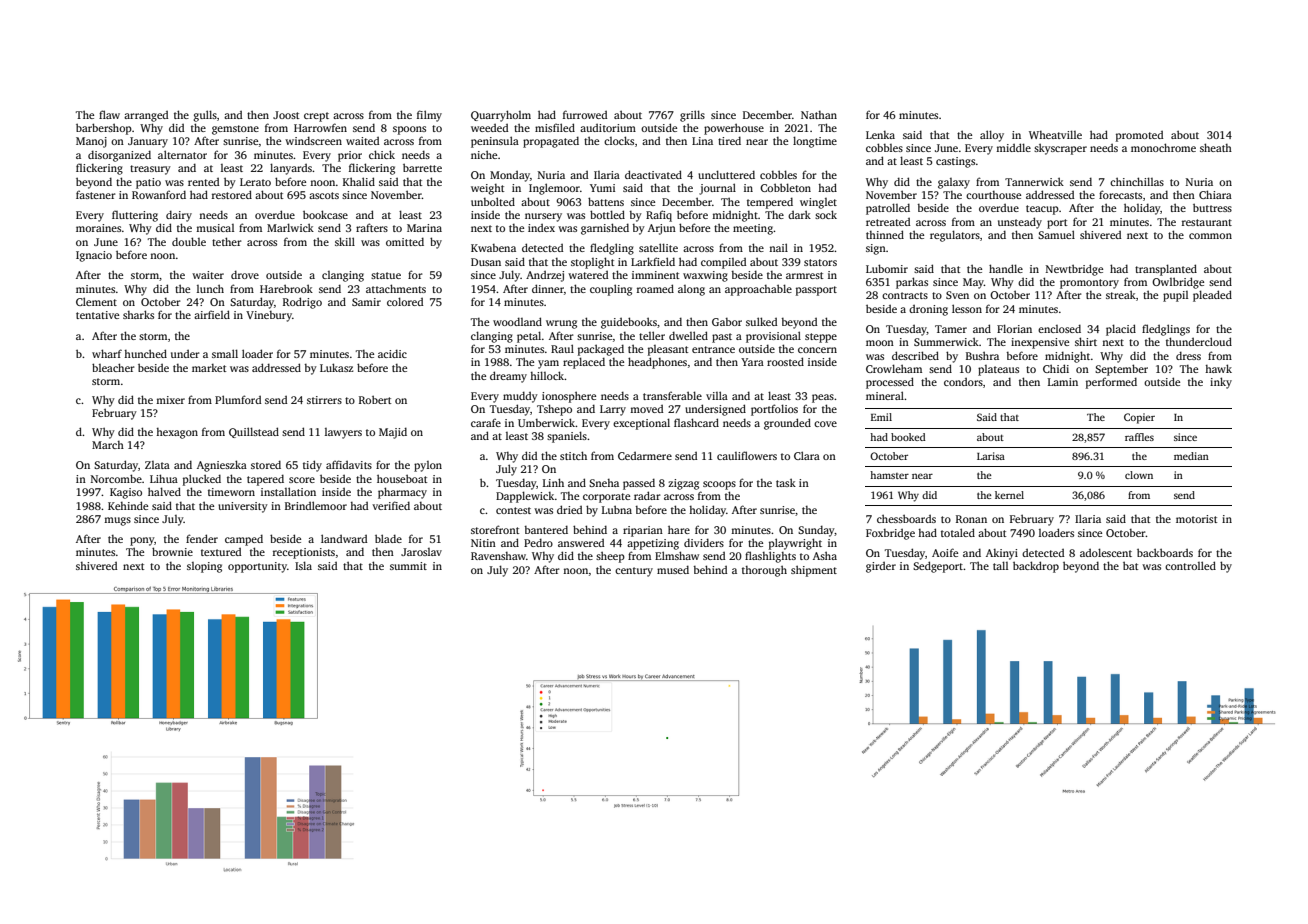 Image resolution: width=1308 pixels, height=924 pixels. What do you see at coordinates (1163, 147) in the document?
I see `monochrome` at bounding box center [1163, 147].
